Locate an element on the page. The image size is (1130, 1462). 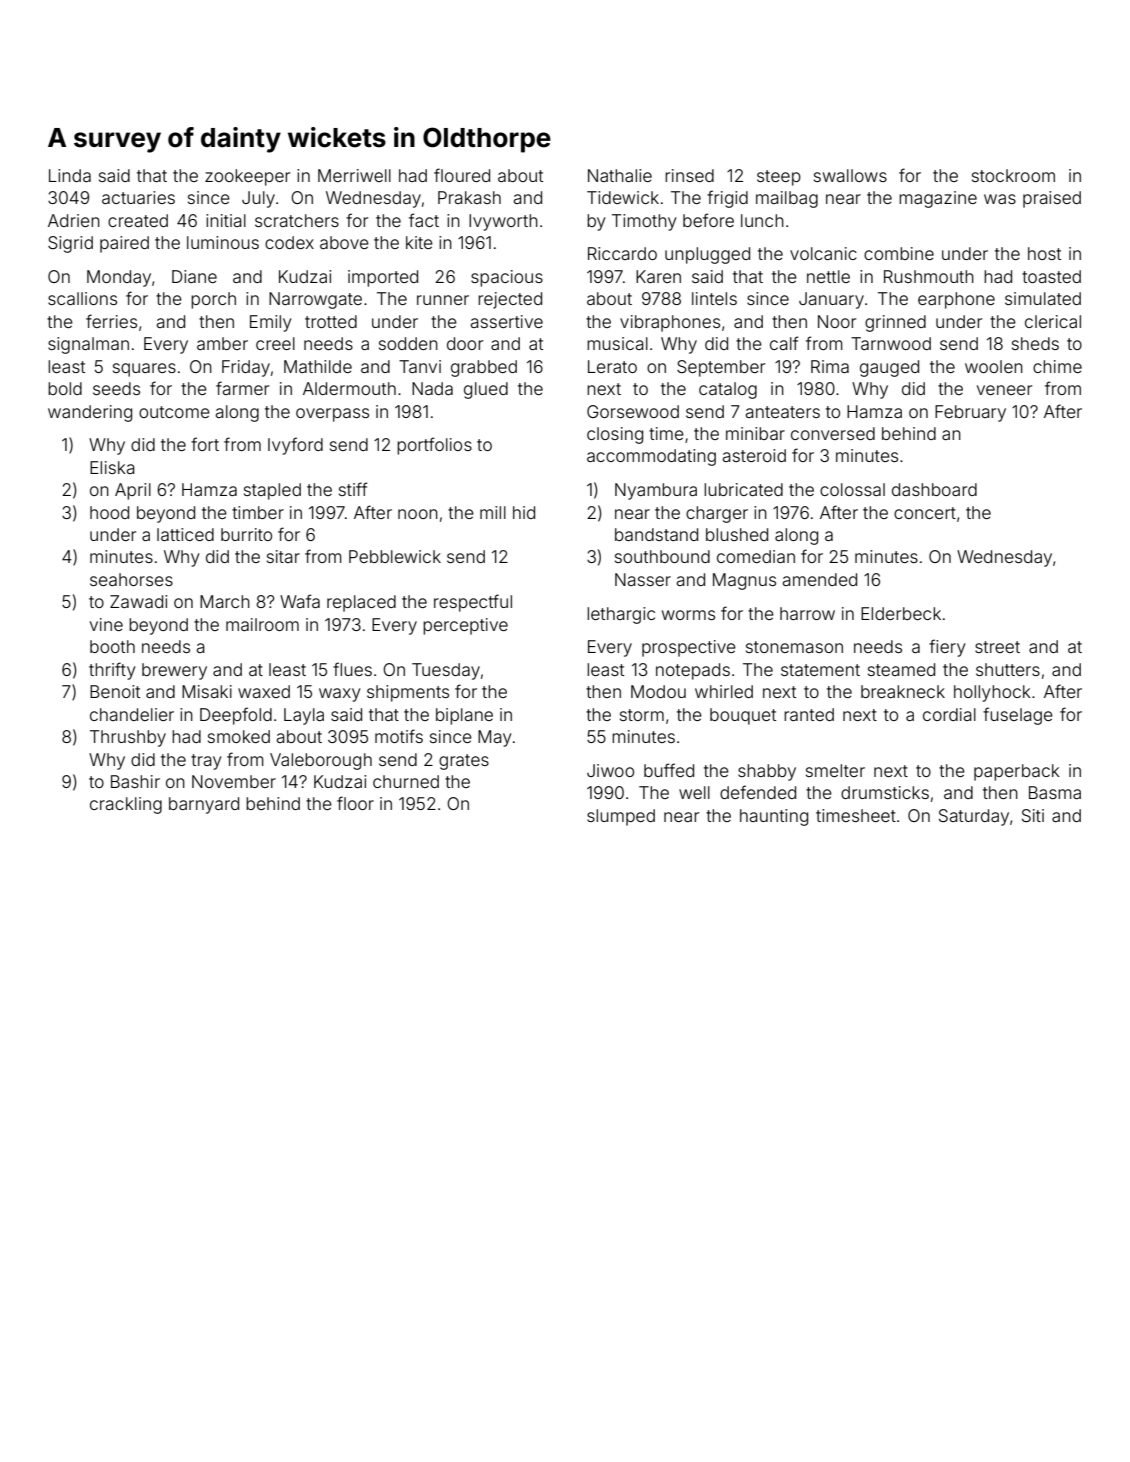
host is located at coordinates (1044, 253).
